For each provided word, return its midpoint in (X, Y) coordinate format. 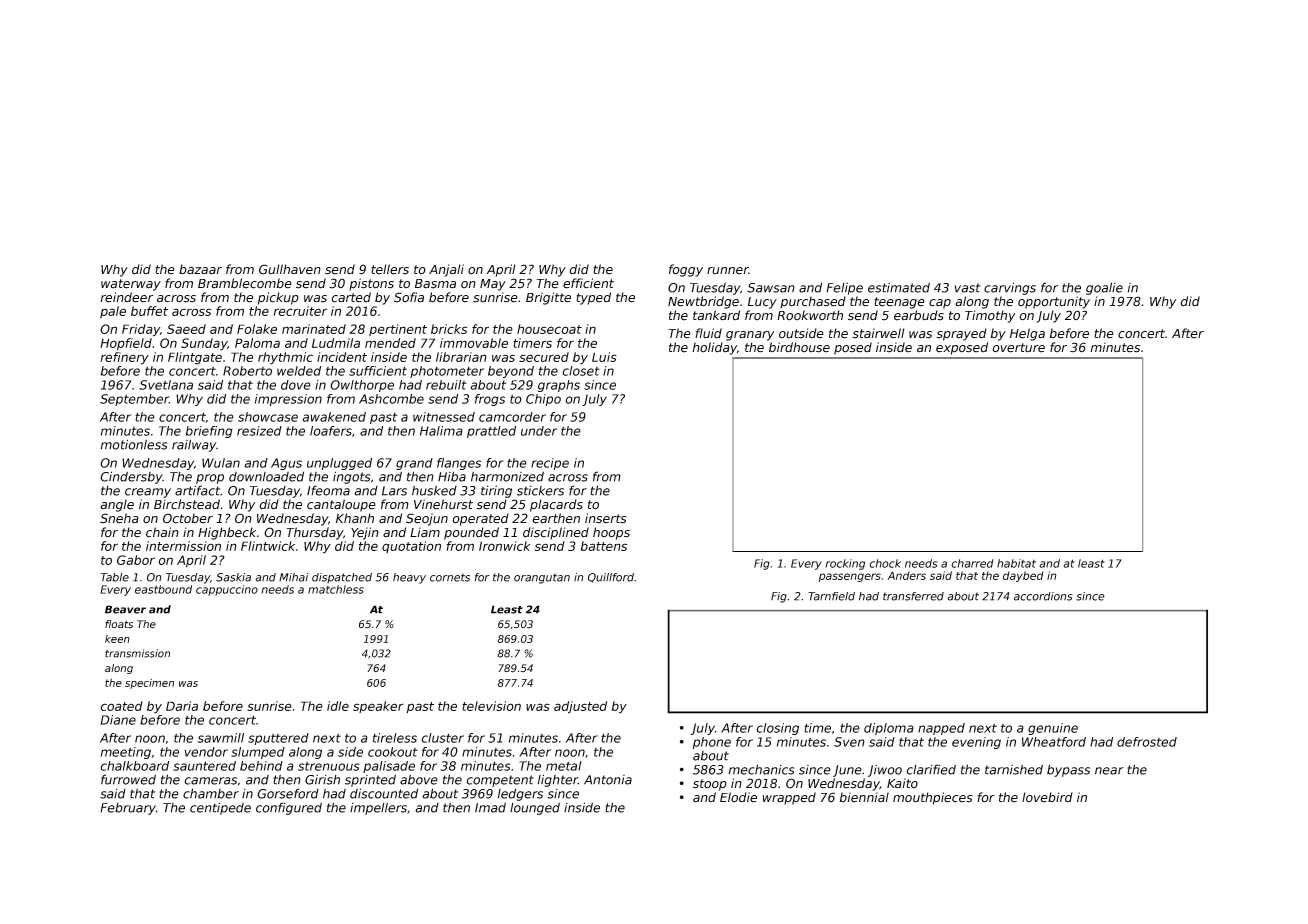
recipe (550, 464)
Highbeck (227, 533)
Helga (1027, 334)
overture (1018, 348)
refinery (125, 358)
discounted (384, 793)
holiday (714, 348)
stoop (710, 785)
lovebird (1047, 797)
